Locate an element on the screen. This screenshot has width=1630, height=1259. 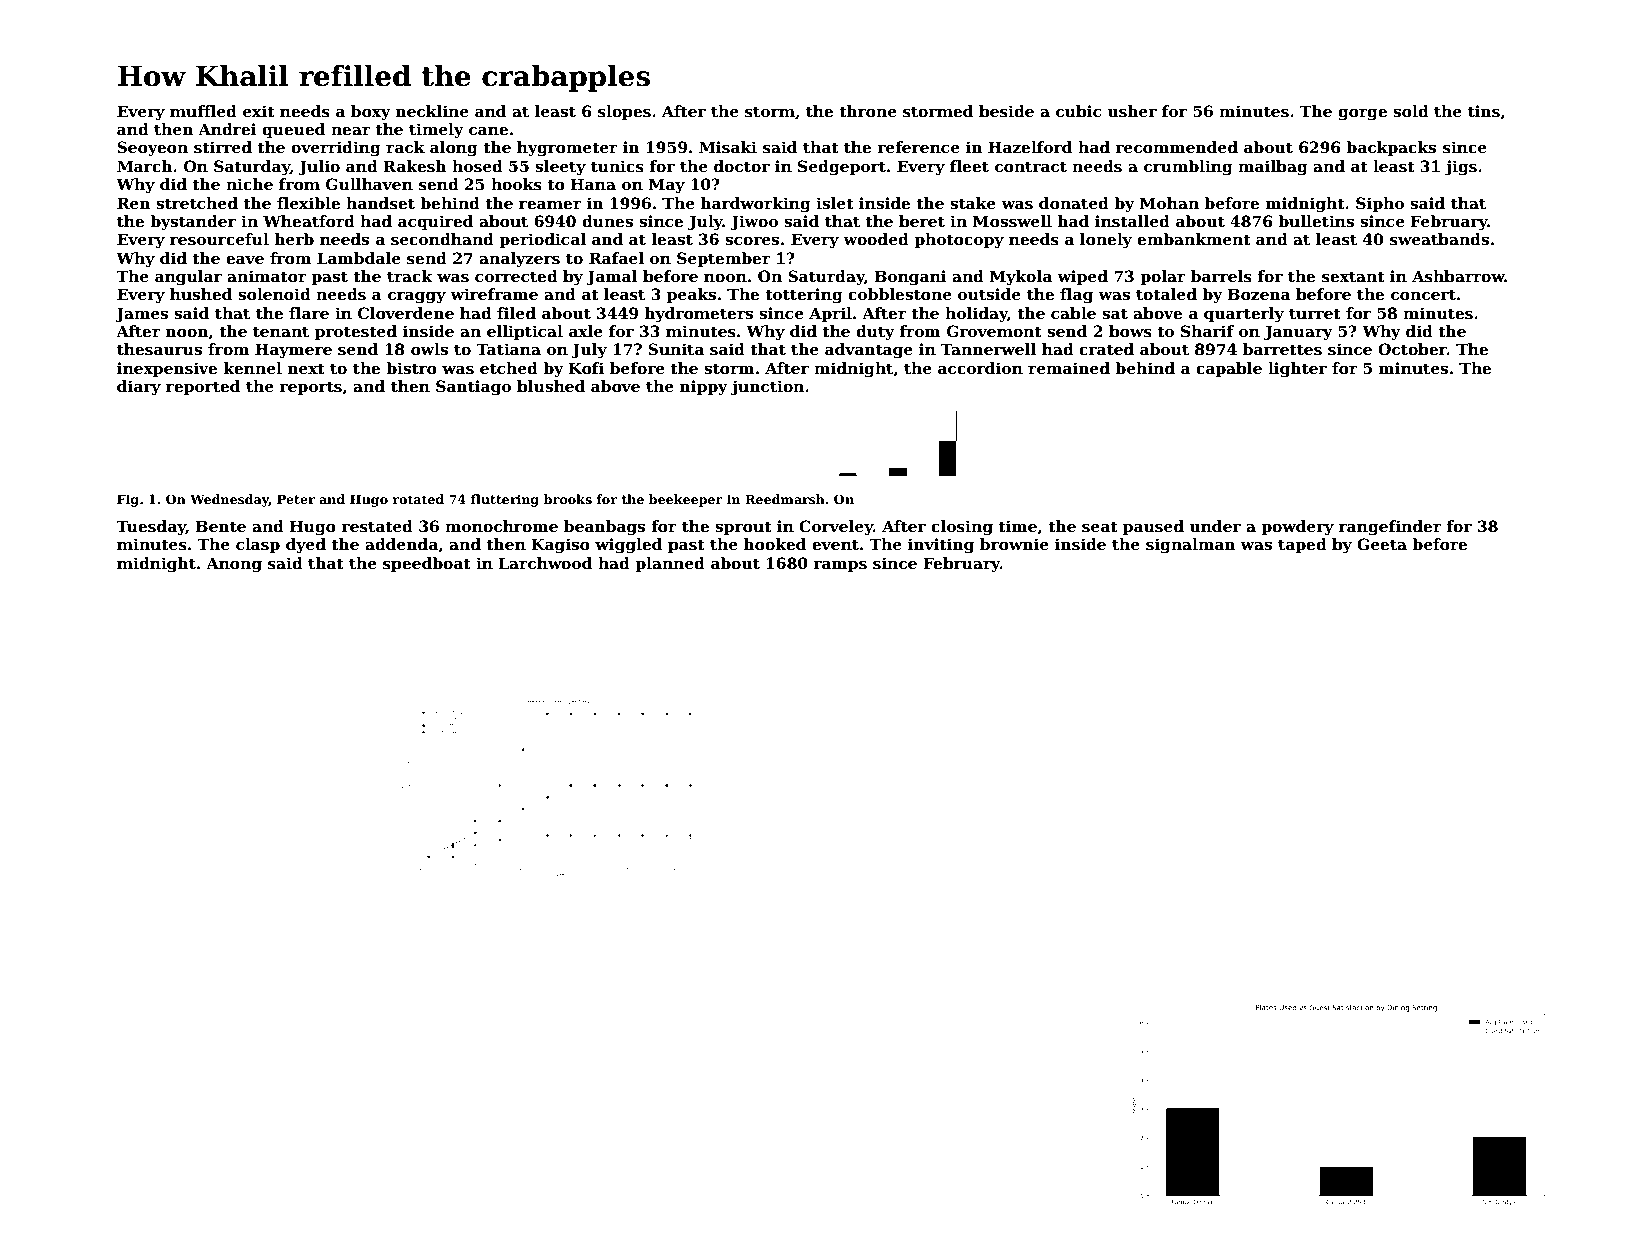
angular is located at coordinates (188, 278).
